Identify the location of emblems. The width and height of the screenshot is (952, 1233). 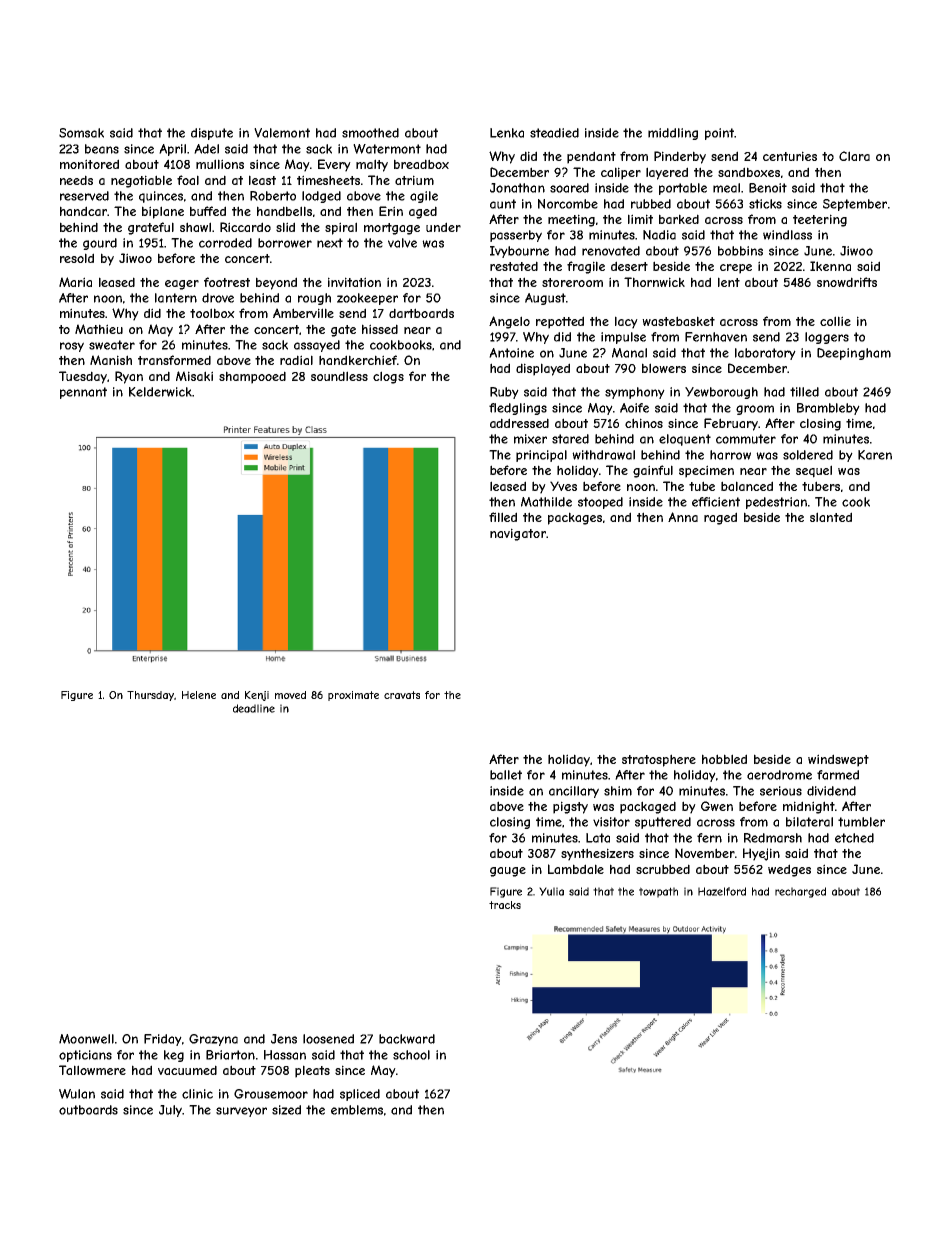
(357, 1110).
